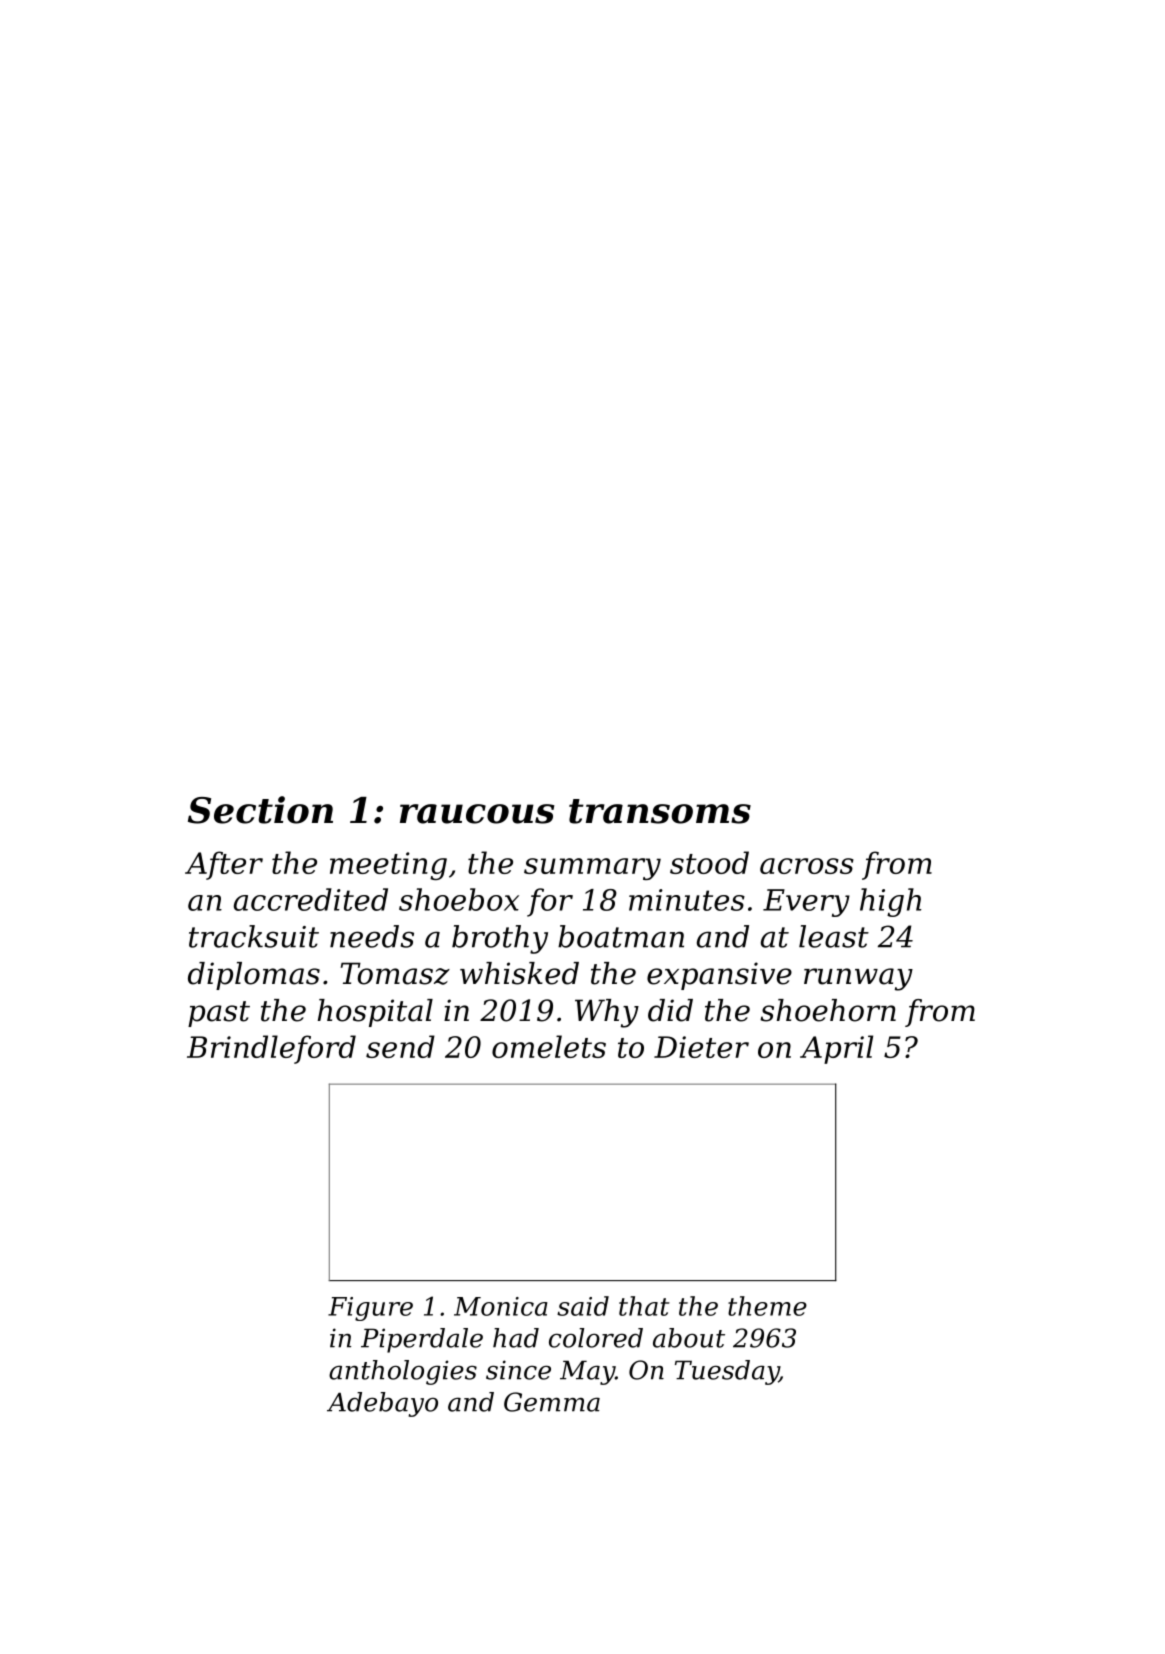 This screenshot has height=1654, width=1165. Describe the element at coordinates (224, 865) in the screenshot. I see `After` at that location.
